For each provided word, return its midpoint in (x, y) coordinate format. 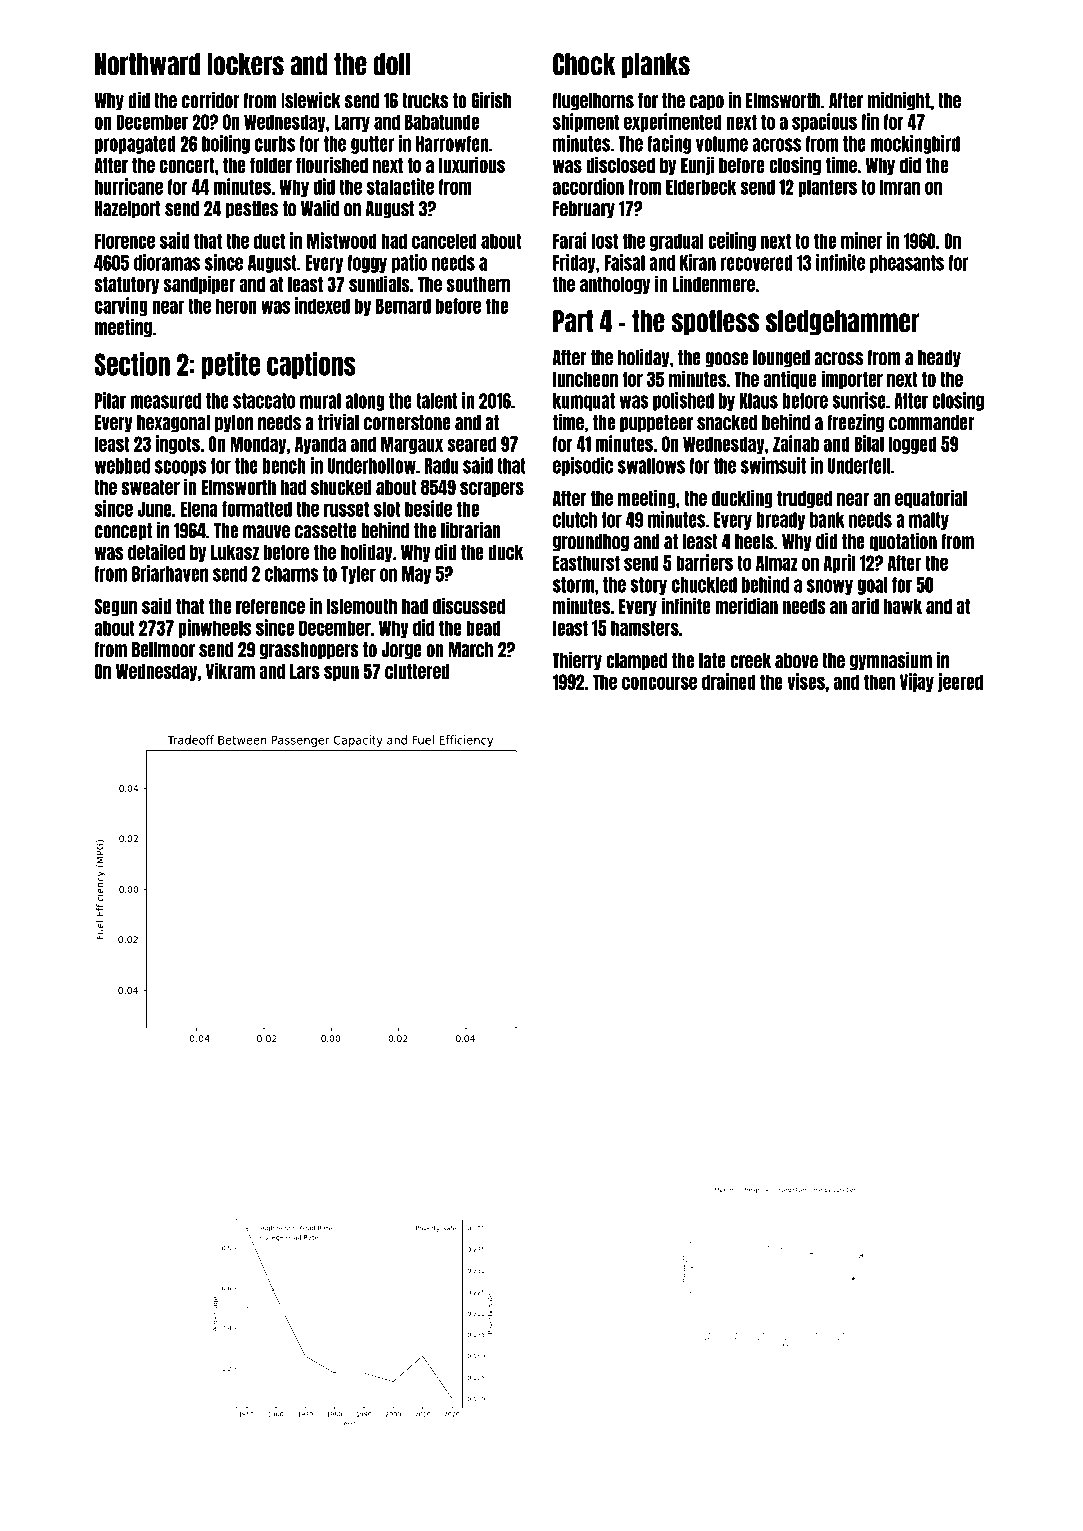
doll (392, 64)
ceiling (732, 241)
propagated (135, 145)
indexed (322, 305)
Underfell (859, 466)
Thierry (577, 661)
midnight (898, 101)
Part (573, 321)
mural (320, 401)
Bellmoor (163, 650)
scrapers (492, 489)
